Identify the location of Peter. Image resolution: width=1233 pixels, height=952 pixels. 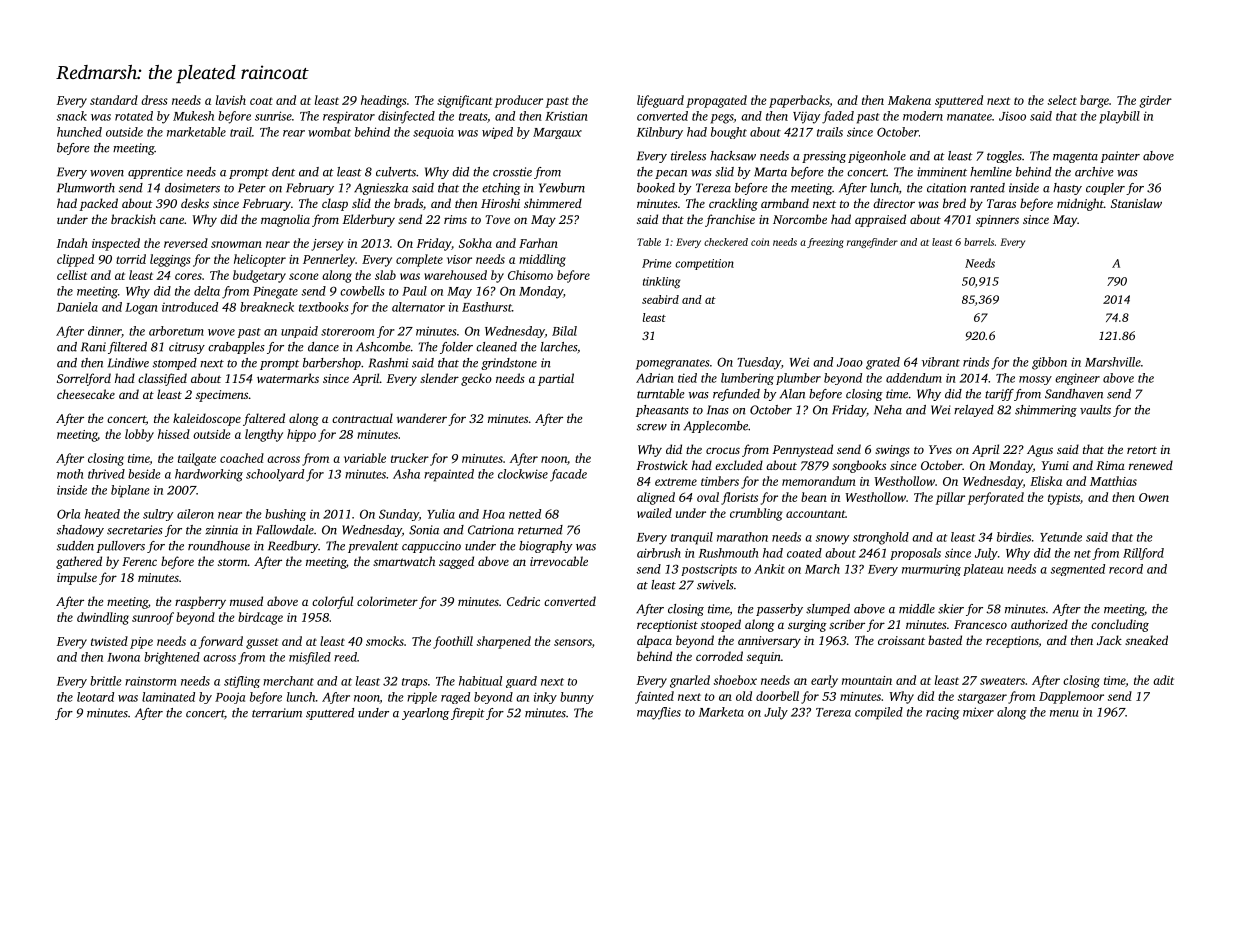
(252, 188).
